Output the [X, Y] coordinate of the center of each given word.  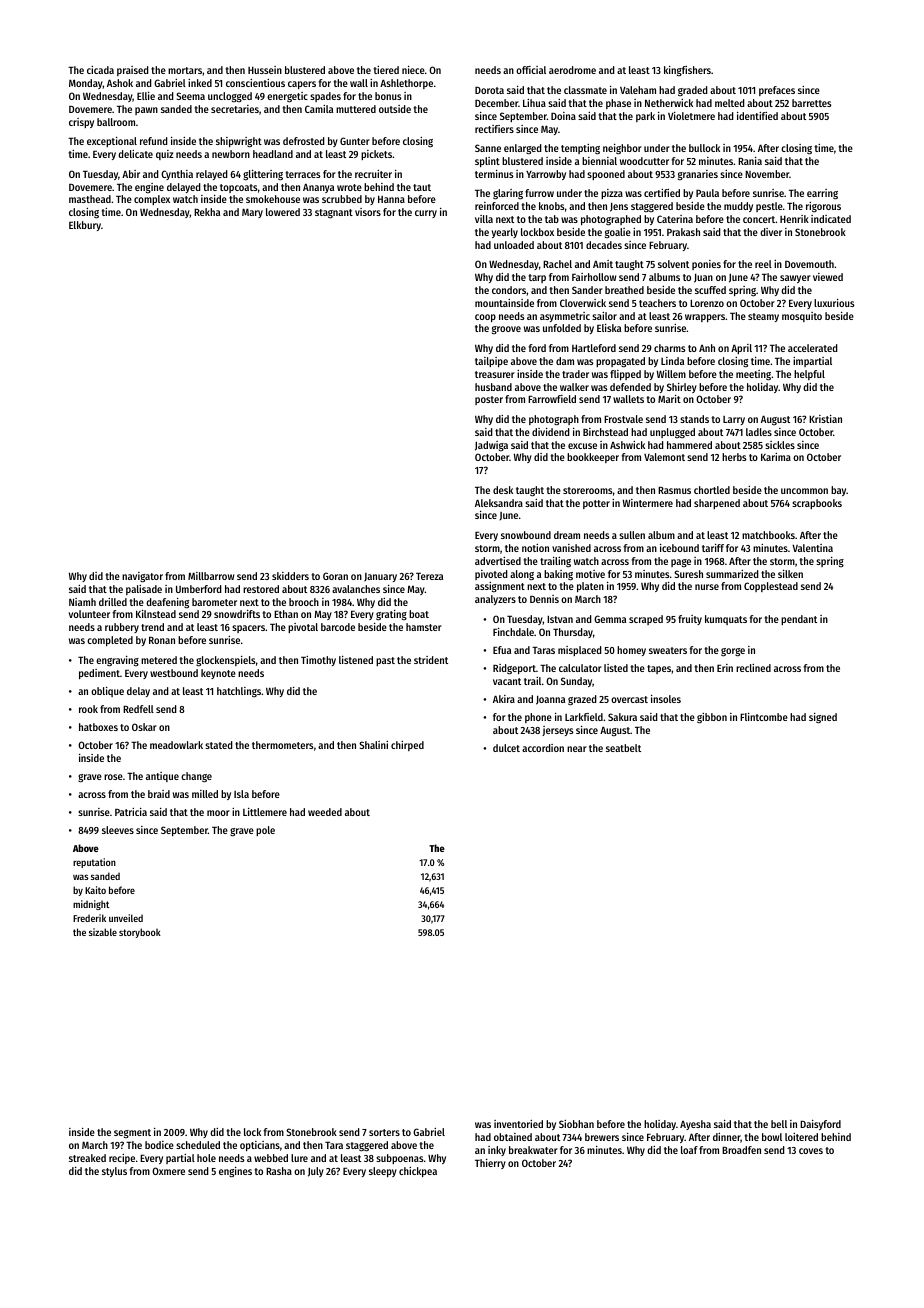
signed [823, 718]
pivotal [303, 628]
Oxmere [168, 1171]
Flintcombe [764, 717]
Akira [504, 699]
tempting [580, 149]
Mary [252, 213]
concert [759, 219]
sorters [384, 1132]
